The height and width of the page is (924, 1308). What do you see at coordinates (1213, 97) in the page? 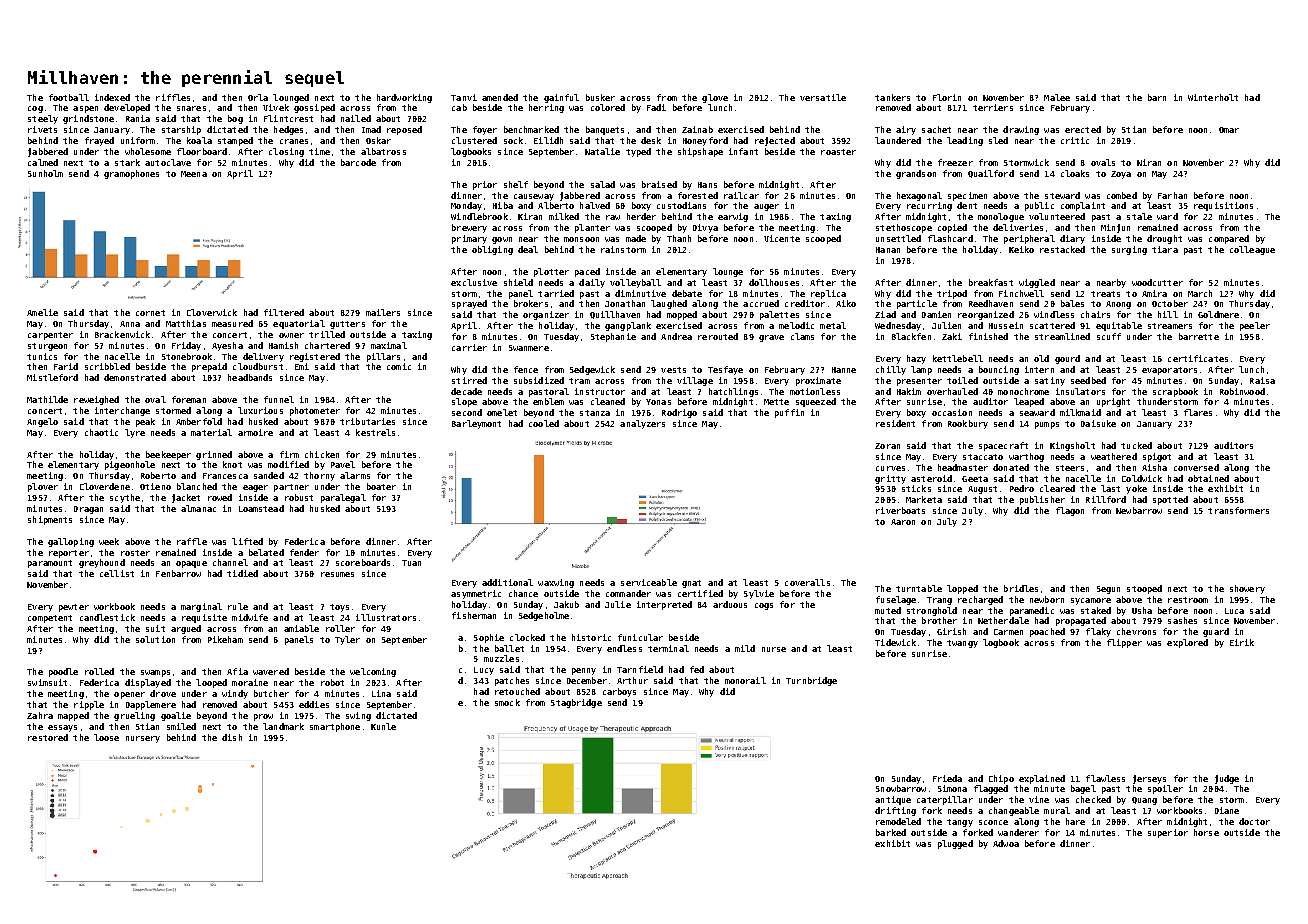
I see `Winterholt` at bounding box center [1213, 97].
